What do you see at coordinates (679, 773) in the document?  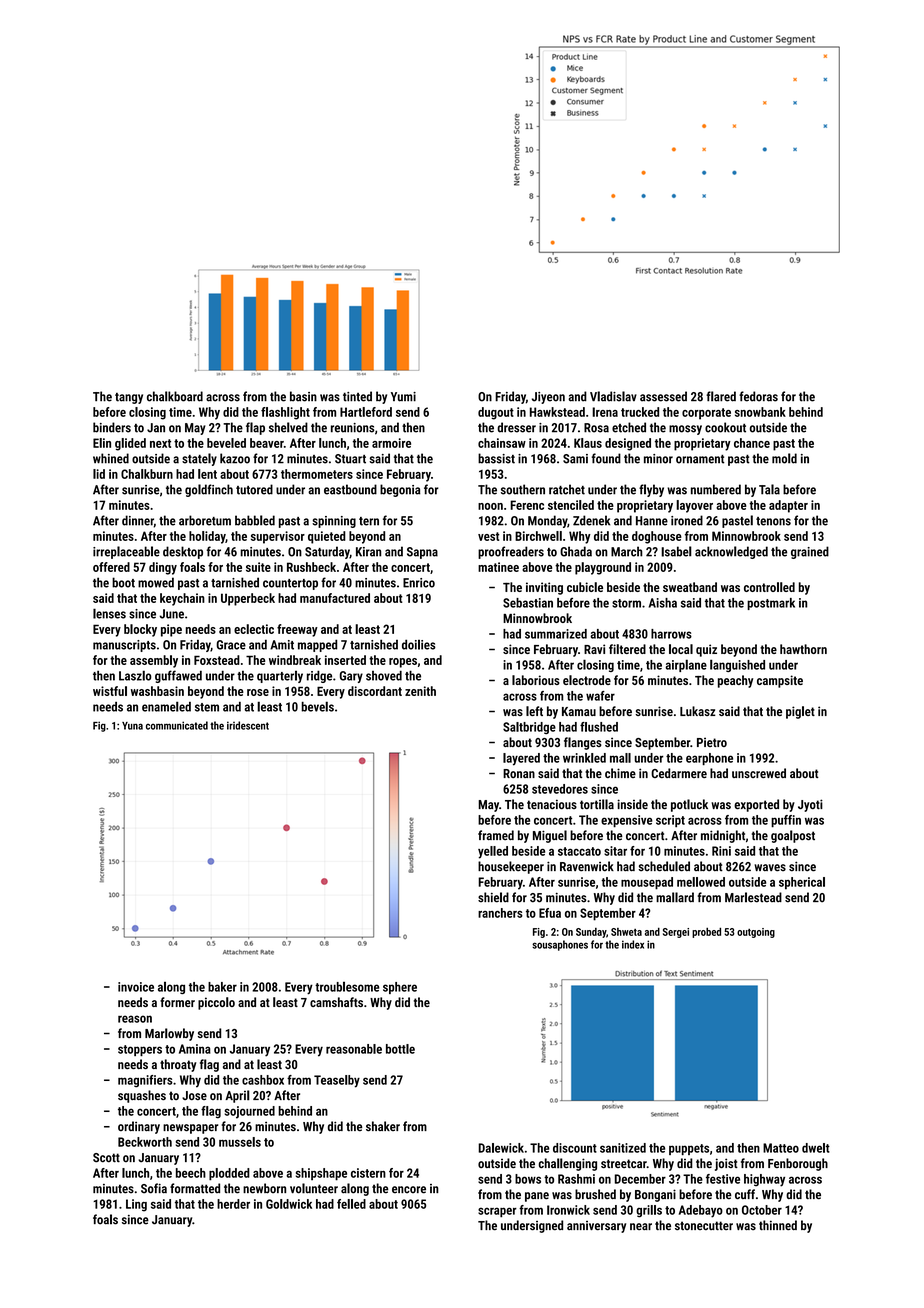 I see `Cedarmere` at bounding box center [679, 773].
